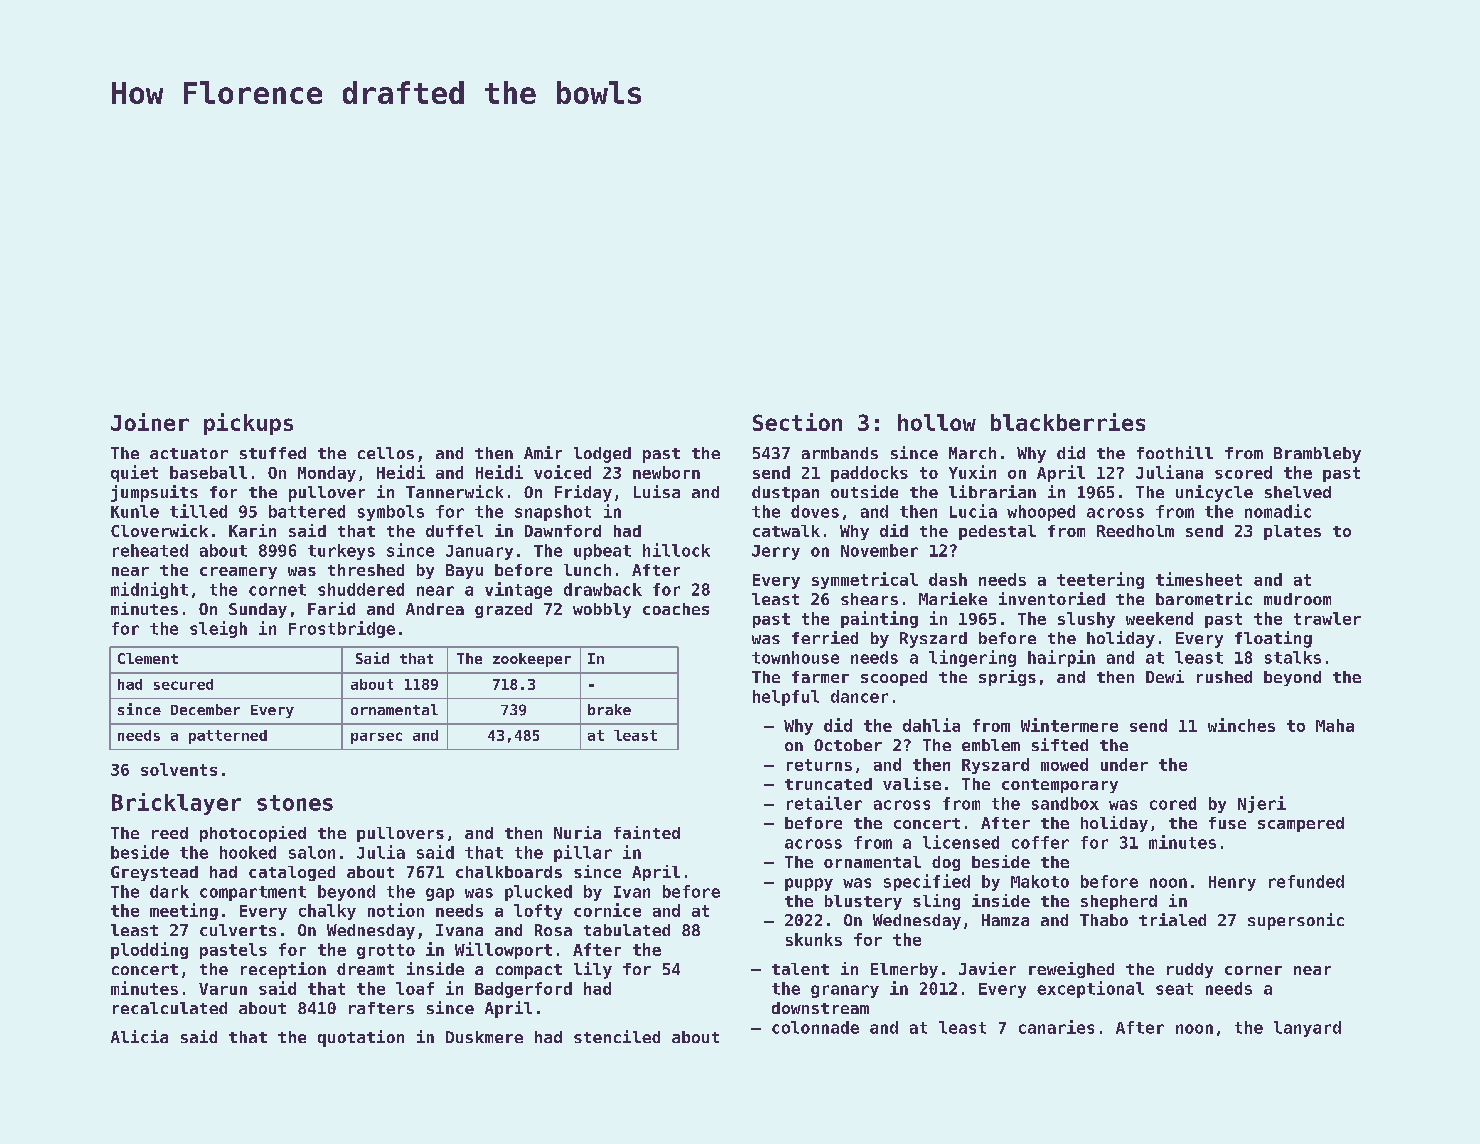  I want to click on quotation, so click(361, 1038).
